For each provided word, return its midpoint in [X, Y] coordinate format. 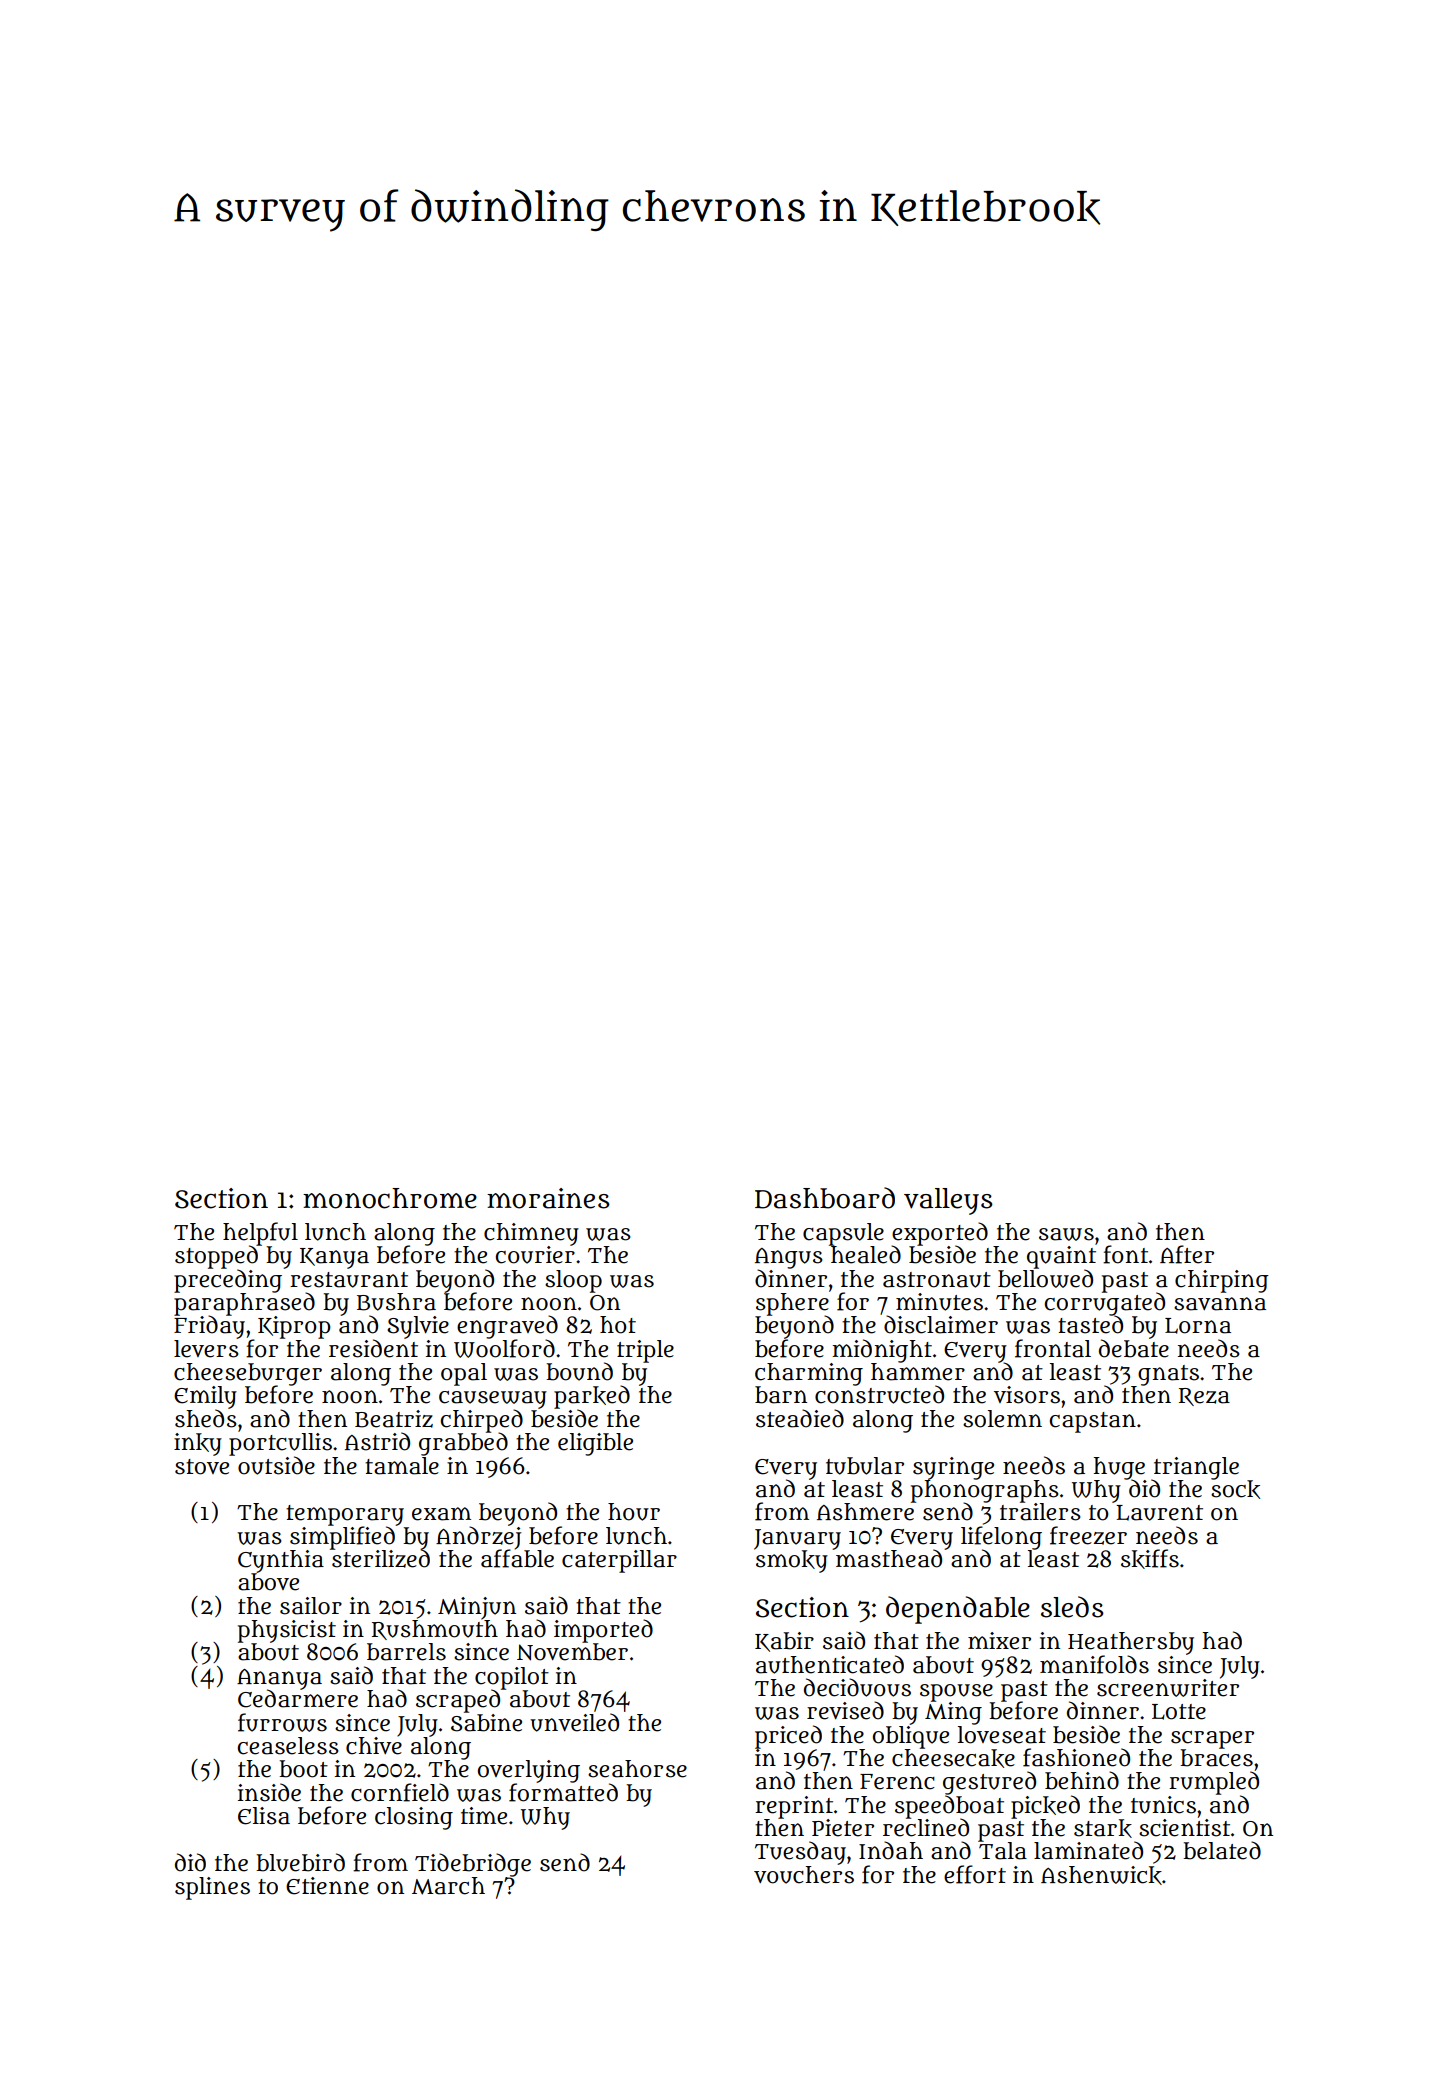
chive [374, 1745]
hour [634, 1512]
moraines [548, 1198]
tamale [402, 1466]
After [1187, 1254]
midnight [882, 1351]
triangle [1196, 1468]
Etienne [327, 1886]
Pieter [843, 1828]
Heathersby [1131, 1643]
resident [373, 1348]
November [572, 1652]
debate [1134, 1348]
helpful [260, 1234]
